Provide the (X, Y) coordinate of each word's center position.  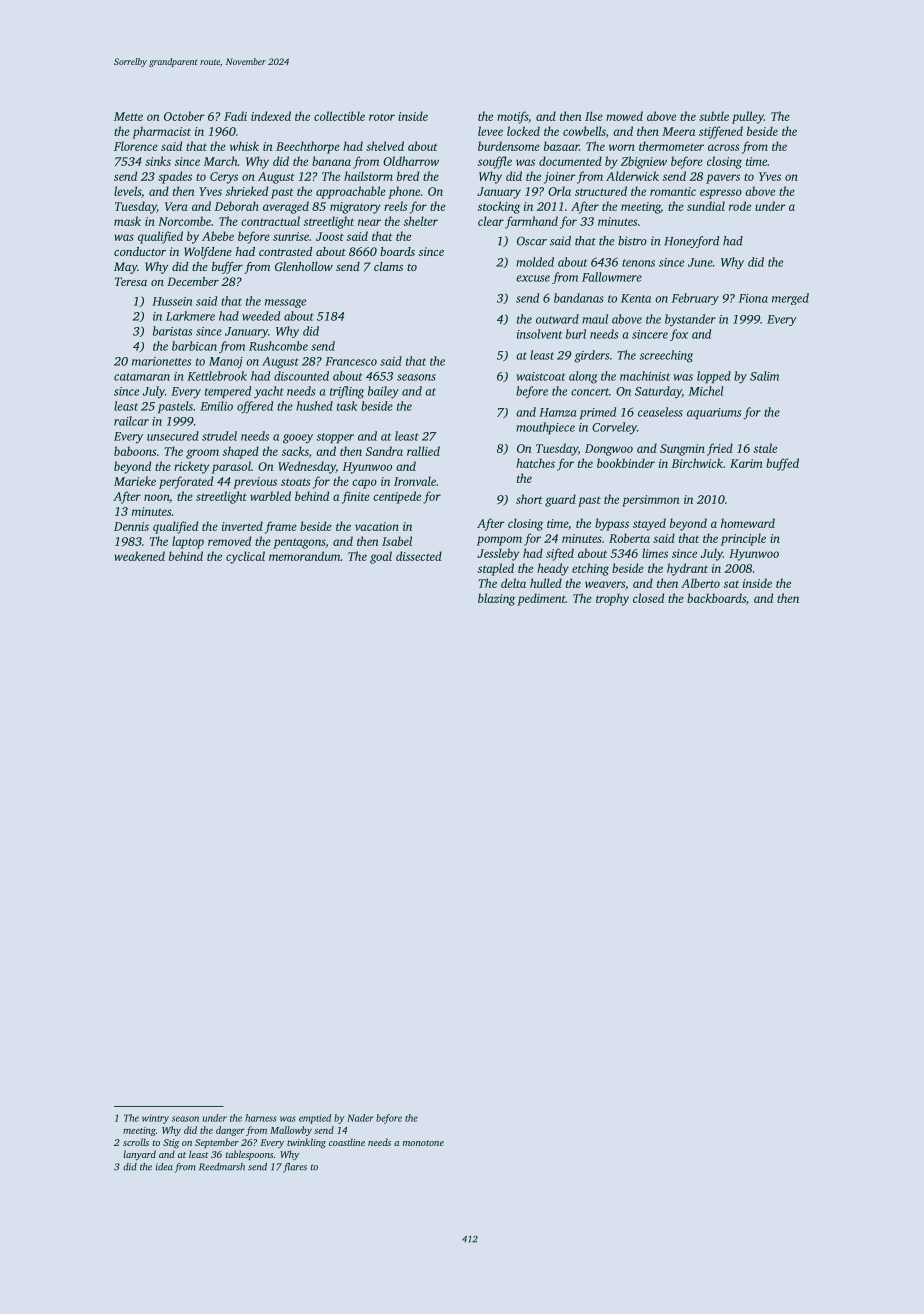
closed (648, 598)
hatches (535, 463)
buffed (782, 464)
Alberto (700, 583)
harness (261, 1118)
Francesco (351, 361)
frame (281, 527)
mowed (624, 116)
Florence (136, 146)
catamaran (142, 377)
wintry (155, 1119)
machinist (645, 376)
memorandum (305, 556)
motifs (512, 117)
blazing (496, 599)
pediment (541, 599)
